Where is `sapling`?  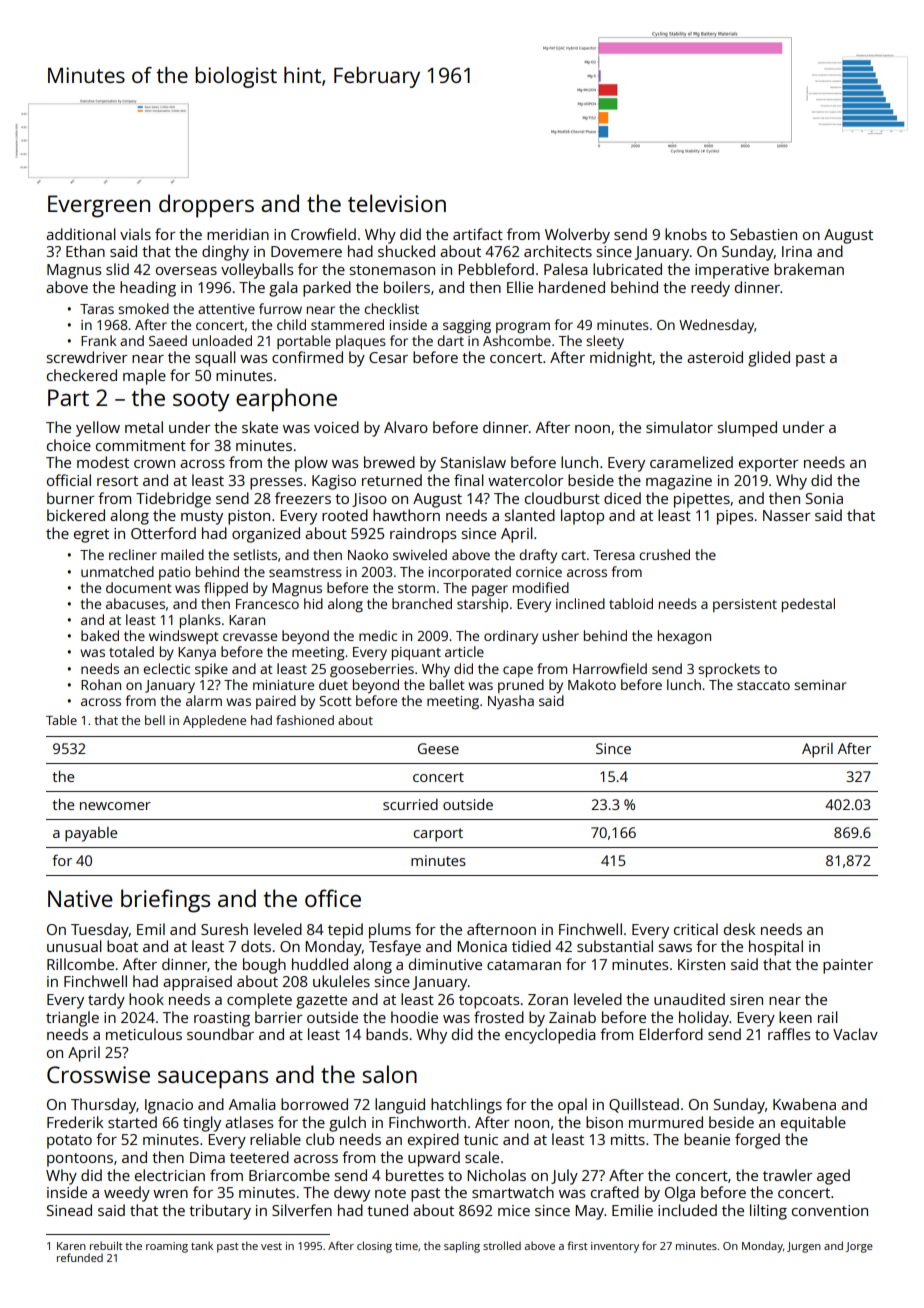 sapling is located at coordinates (462, 1247).
